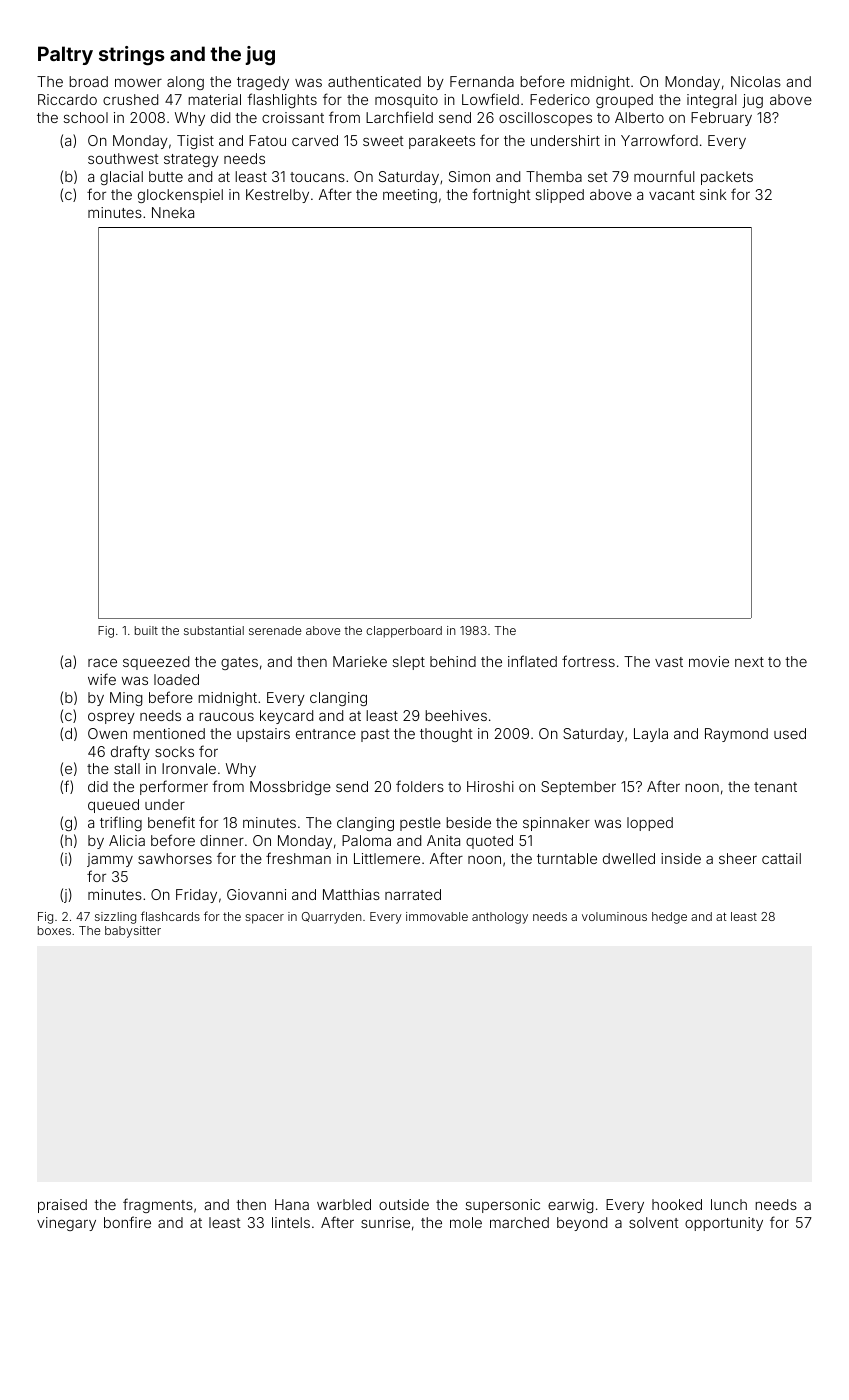  I want to click on loaded, so click(176, 679).
